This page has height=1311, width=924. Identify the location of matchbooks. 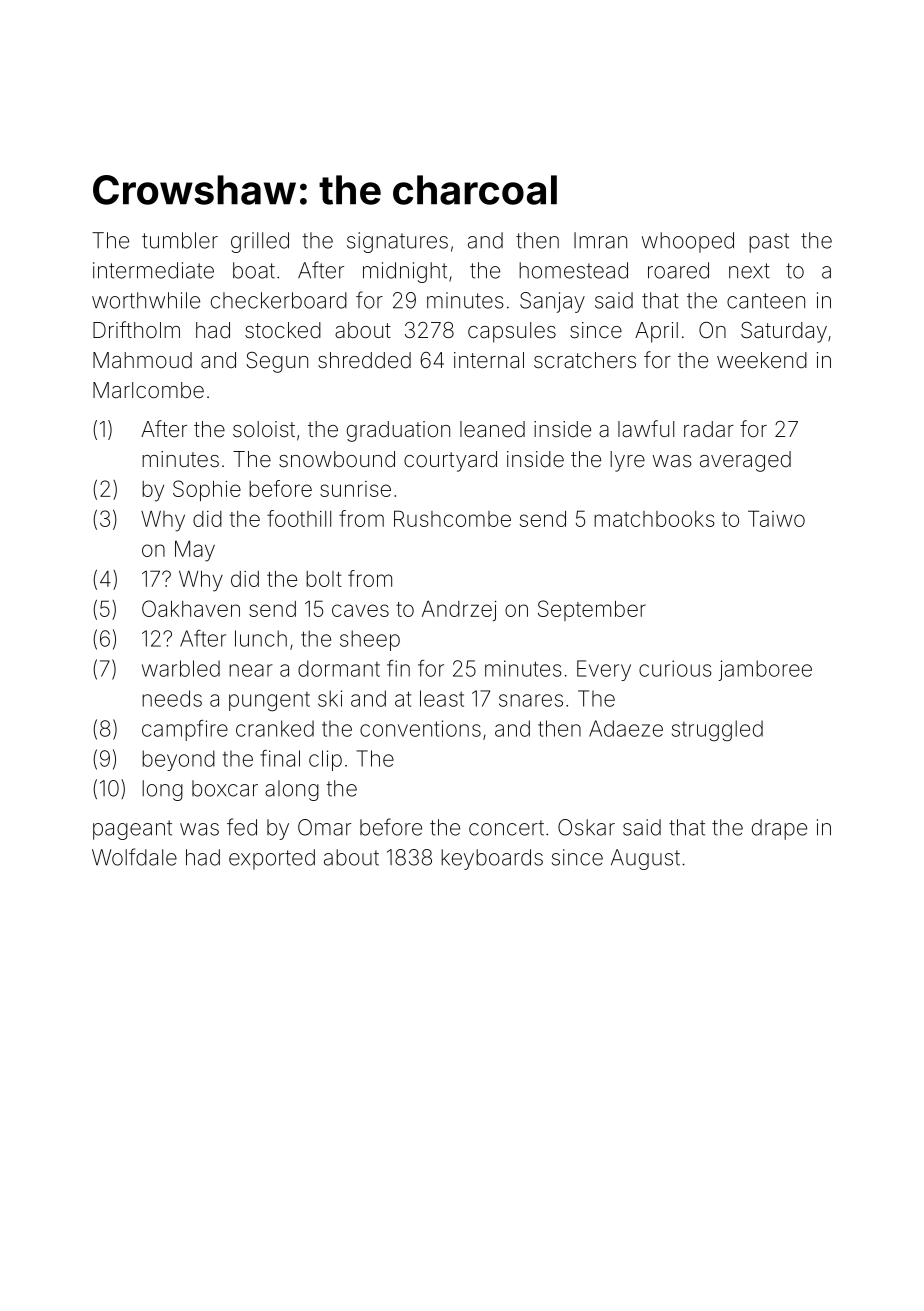
(654, 519).
